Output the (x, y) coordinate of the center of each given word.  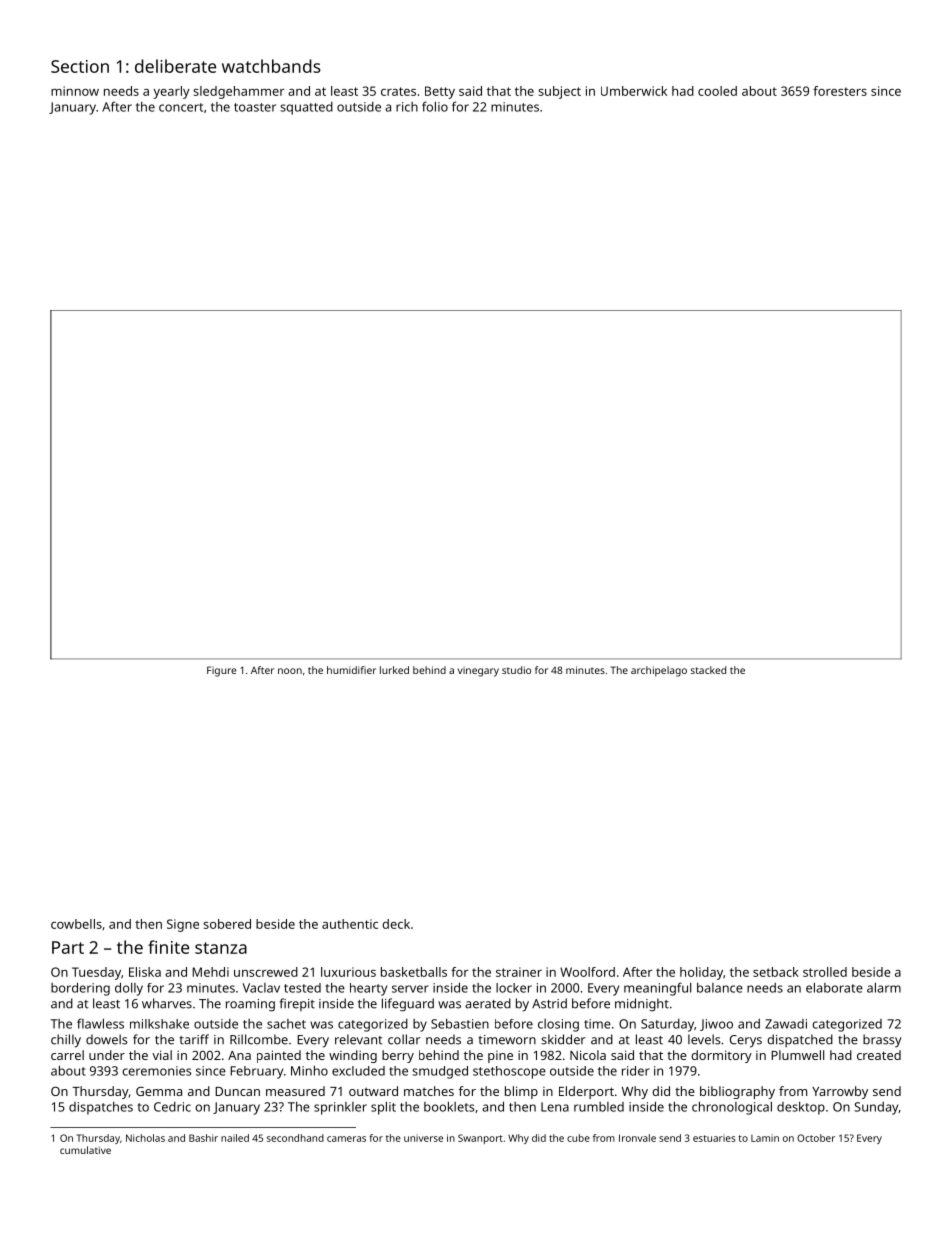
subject (559, 92)
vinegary (478, 671)
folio (435, 106)
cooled (717, 91)
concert (181, 107)
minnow (75, 91)
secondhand (295, 1138)
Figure (221, 671)
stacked (708, 670)
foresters (840, 91)
